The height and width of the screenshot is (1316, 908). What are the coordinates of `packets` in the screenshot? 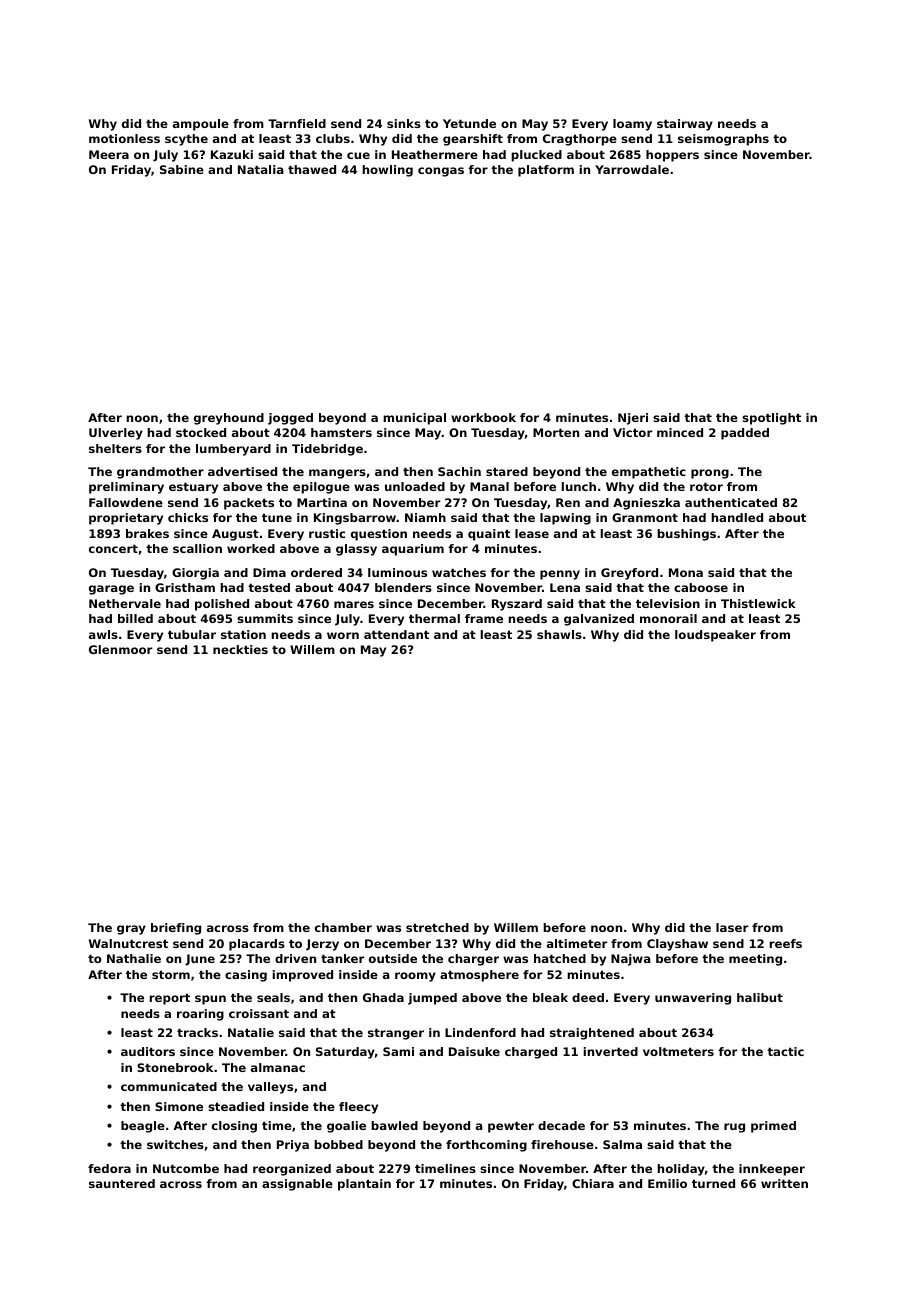 It's located at (249, 504).
